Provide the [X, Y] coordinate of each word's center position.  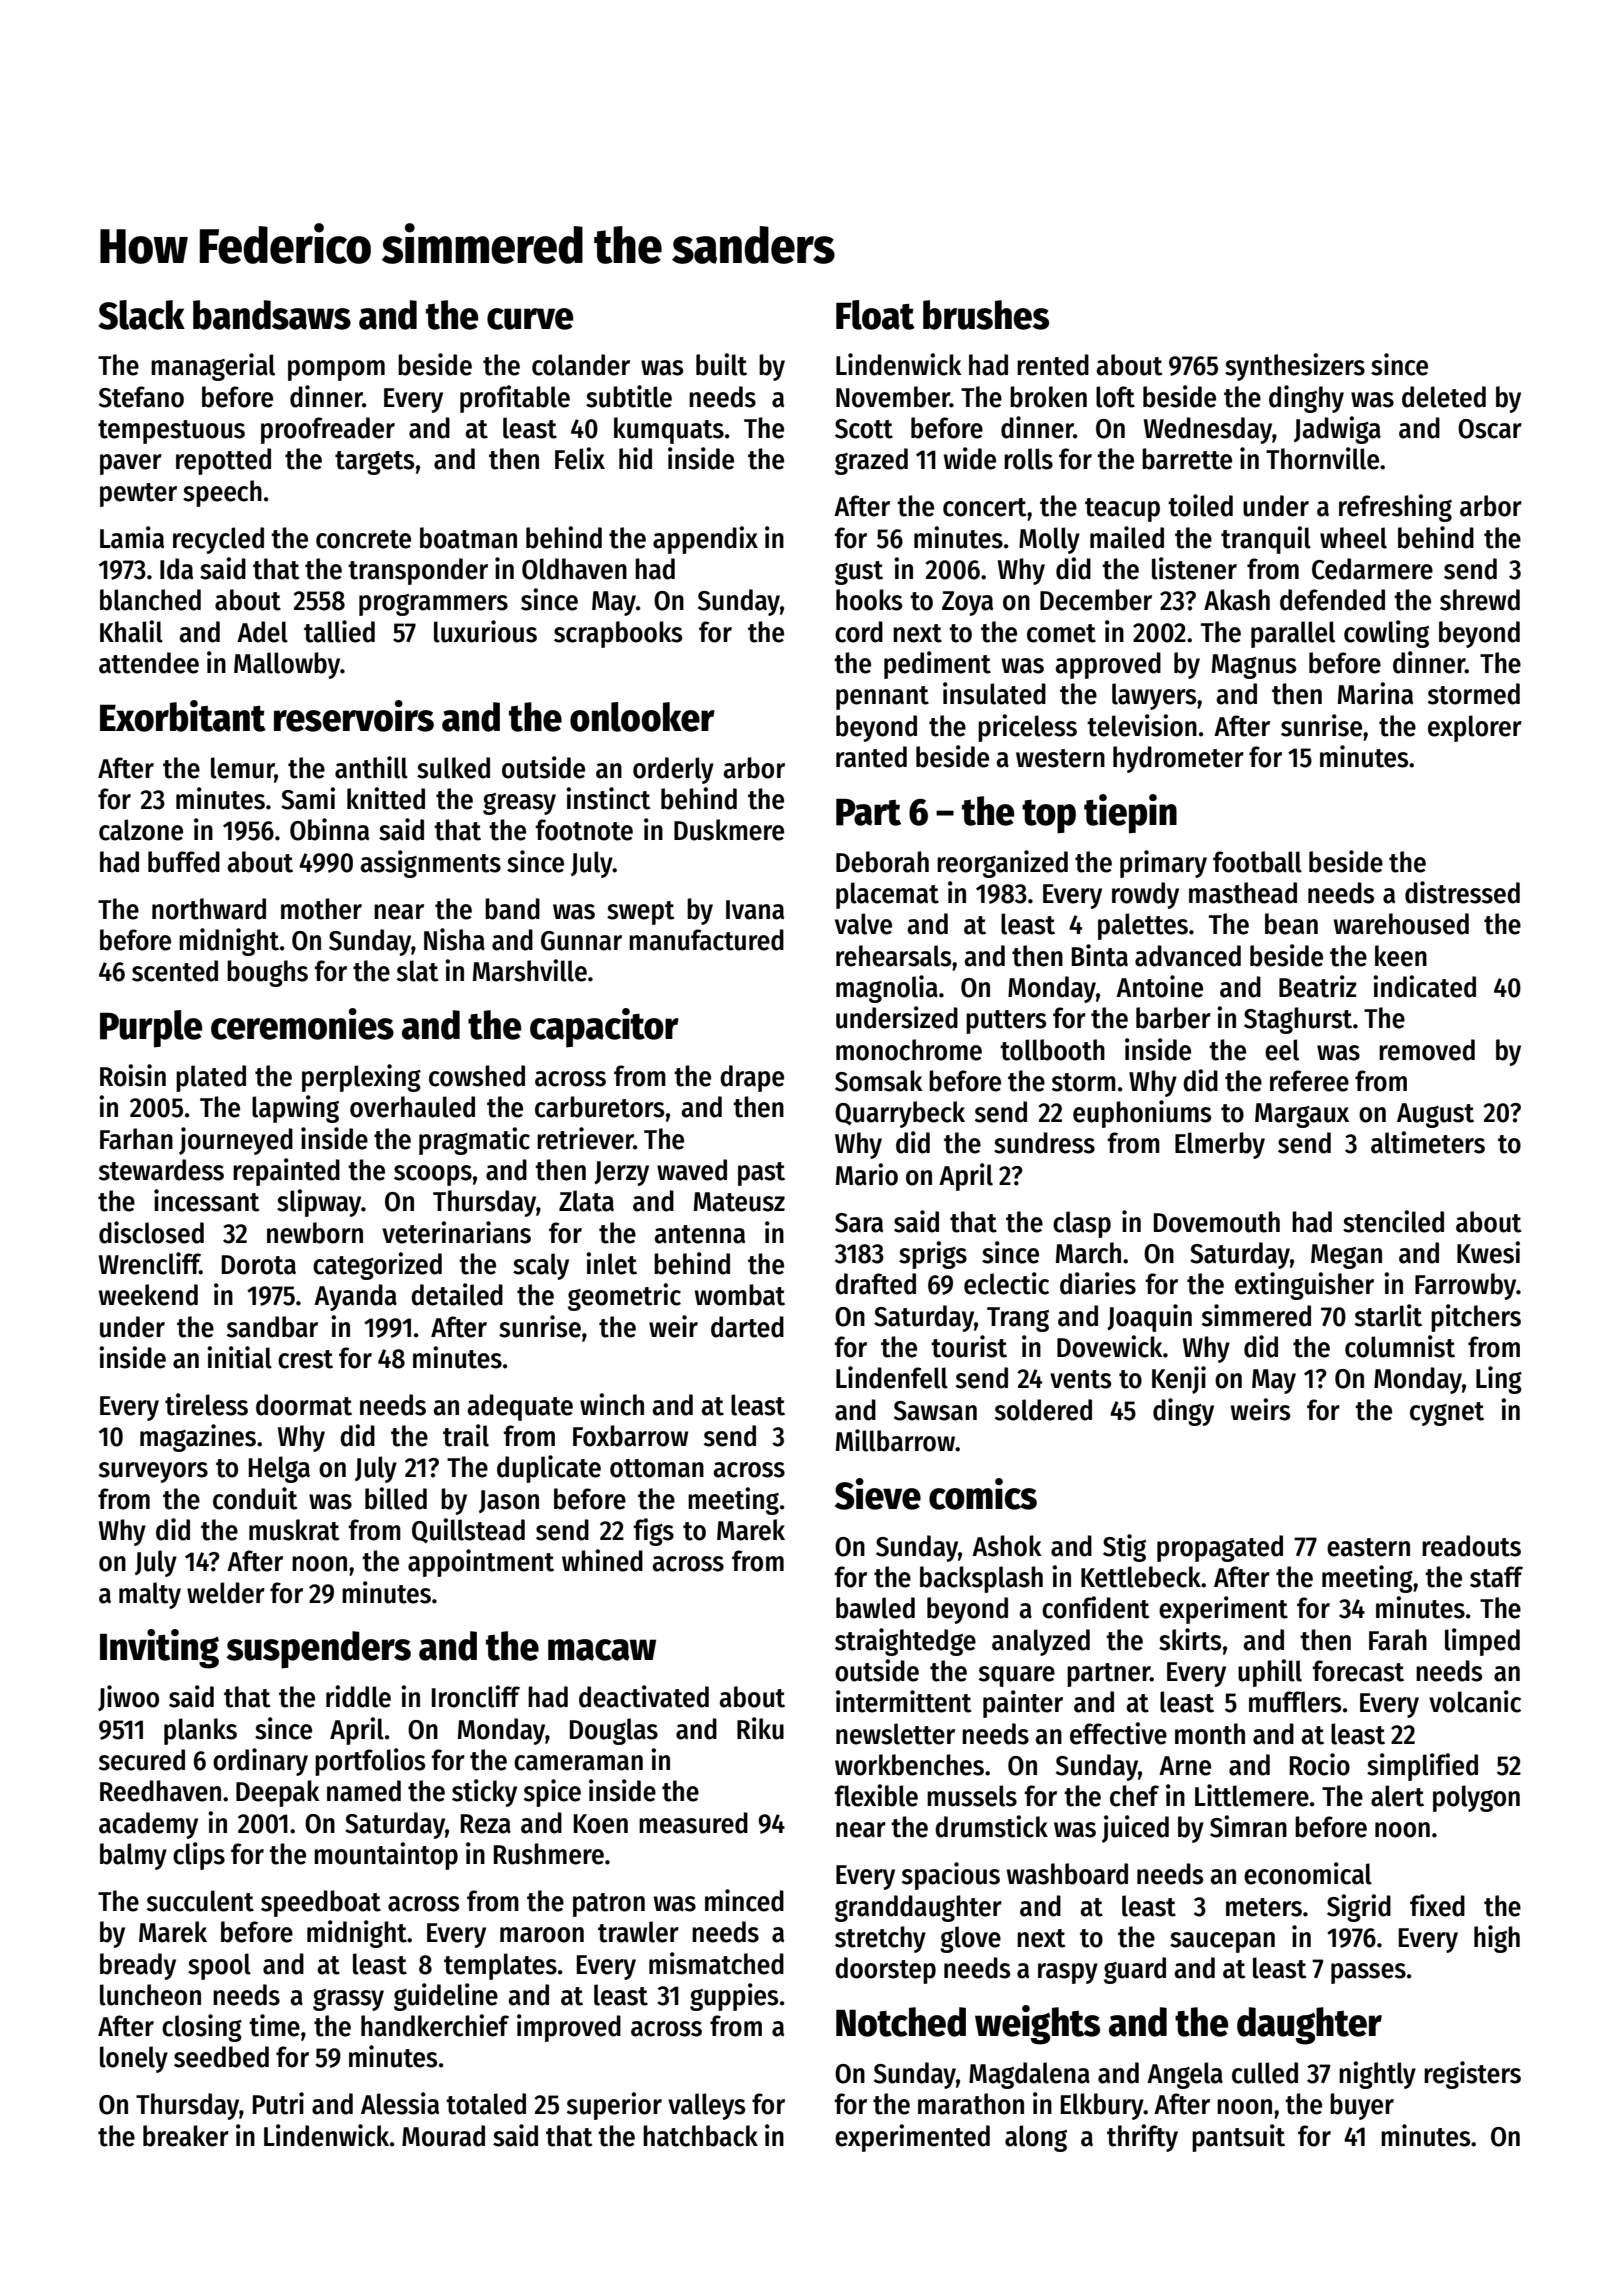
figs [653, 1532]
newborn [315, 1233]
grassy [348, 2000]
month [1210, 1734]
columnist [1400, 1346]
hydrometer [1178, 759]
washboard [1067, 1874]
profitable [515, 399]
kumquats [669, 430]
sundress [1044, 1143]
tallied [339, 631]
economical [1308, 1873]
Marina [1375, 693]
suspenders [318, 1650]
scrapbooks [618, 634]
